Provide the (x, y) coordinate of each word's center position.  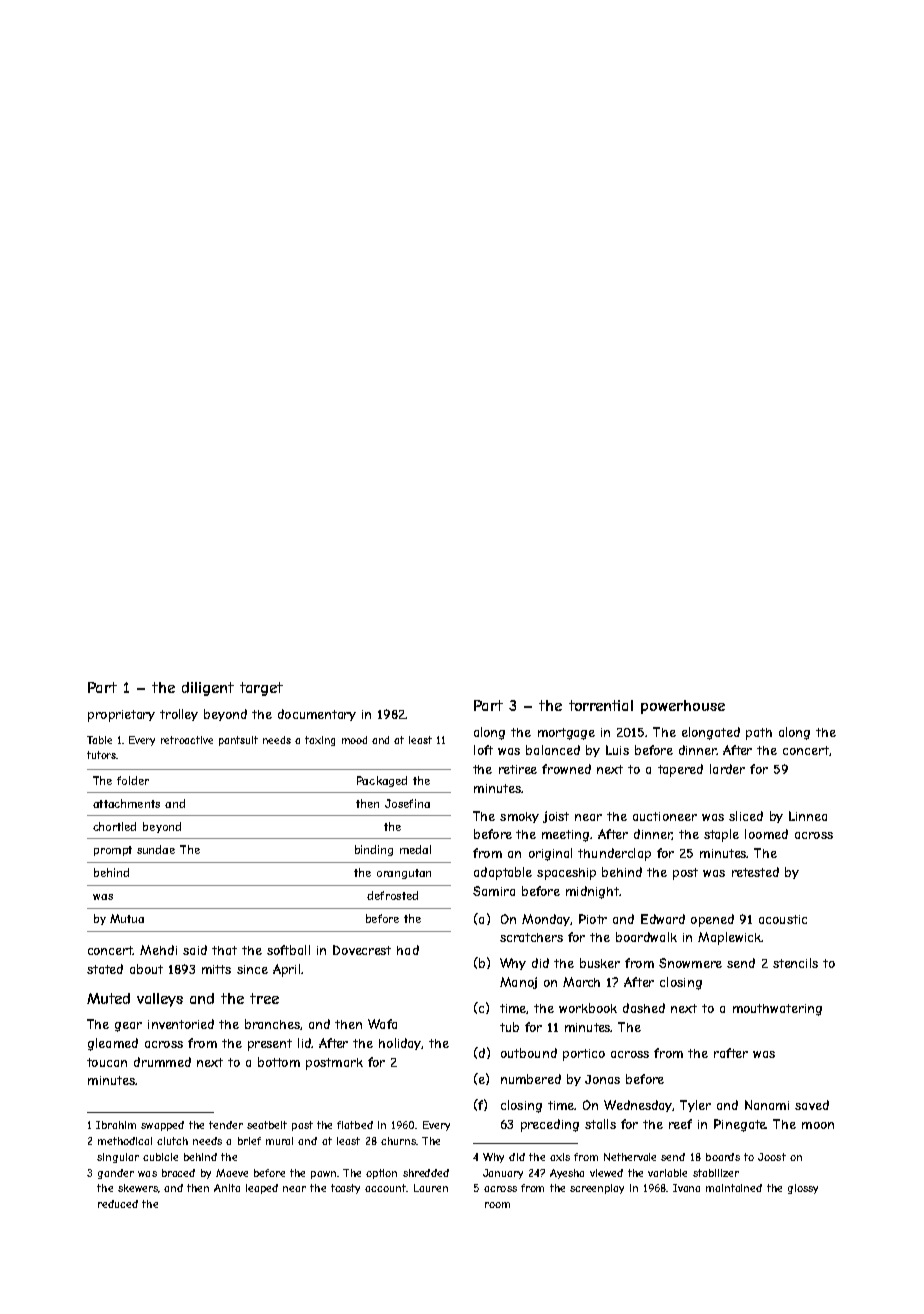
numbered (531, 1079)
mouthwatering (777, 1010)
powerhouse (683, 707)
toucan (107, 1062)
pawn (323, 1175)
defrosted (392, 895)
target (261, 689)
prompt (113, 851)
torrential (601, 705)
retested (755, 872)
